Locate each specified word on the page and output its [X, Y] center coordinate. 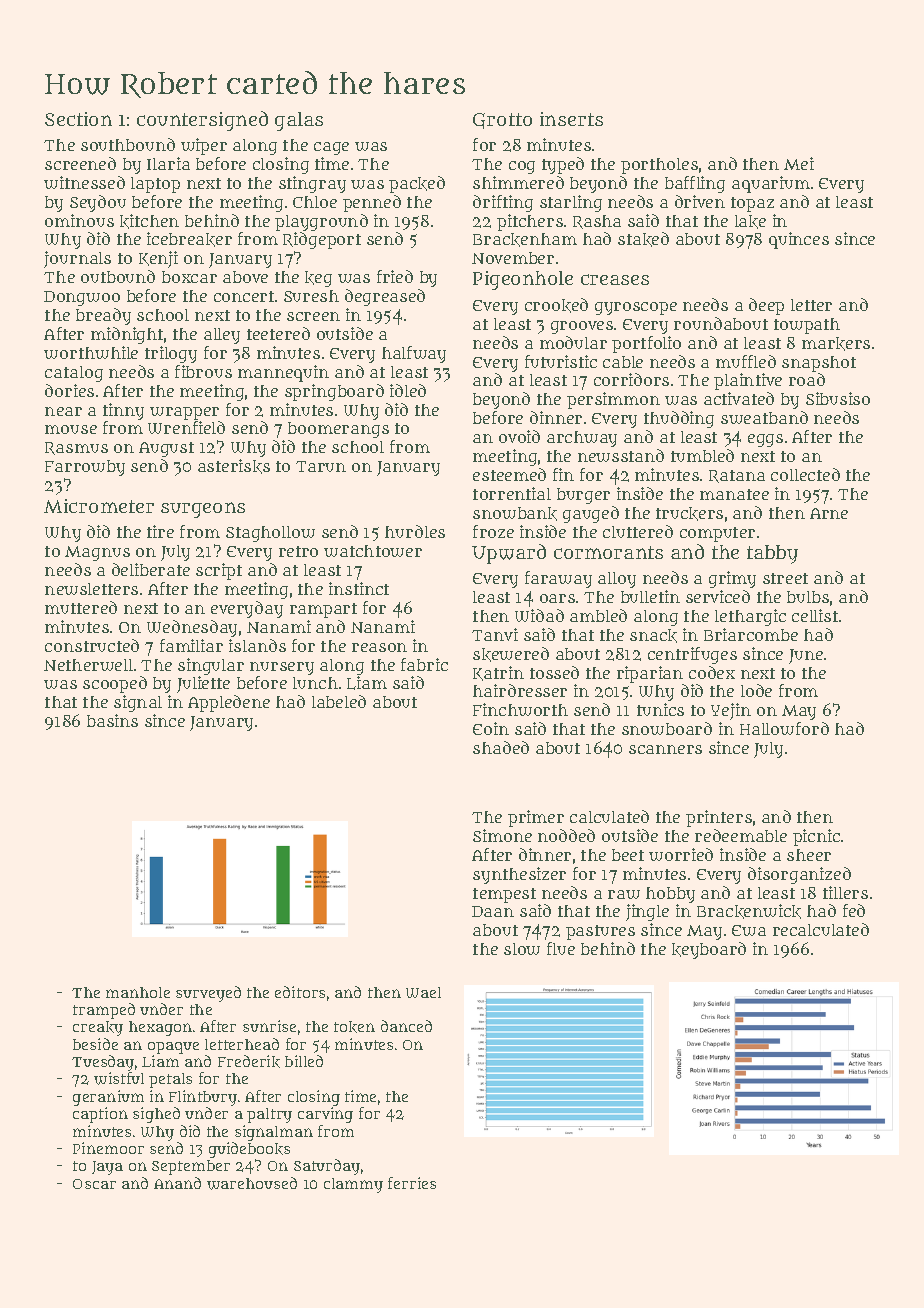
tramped [104, 1011]
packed [417, 184]
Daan [493, 911]
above [245, 277]
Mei [799, 163]
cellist [815, 615]
